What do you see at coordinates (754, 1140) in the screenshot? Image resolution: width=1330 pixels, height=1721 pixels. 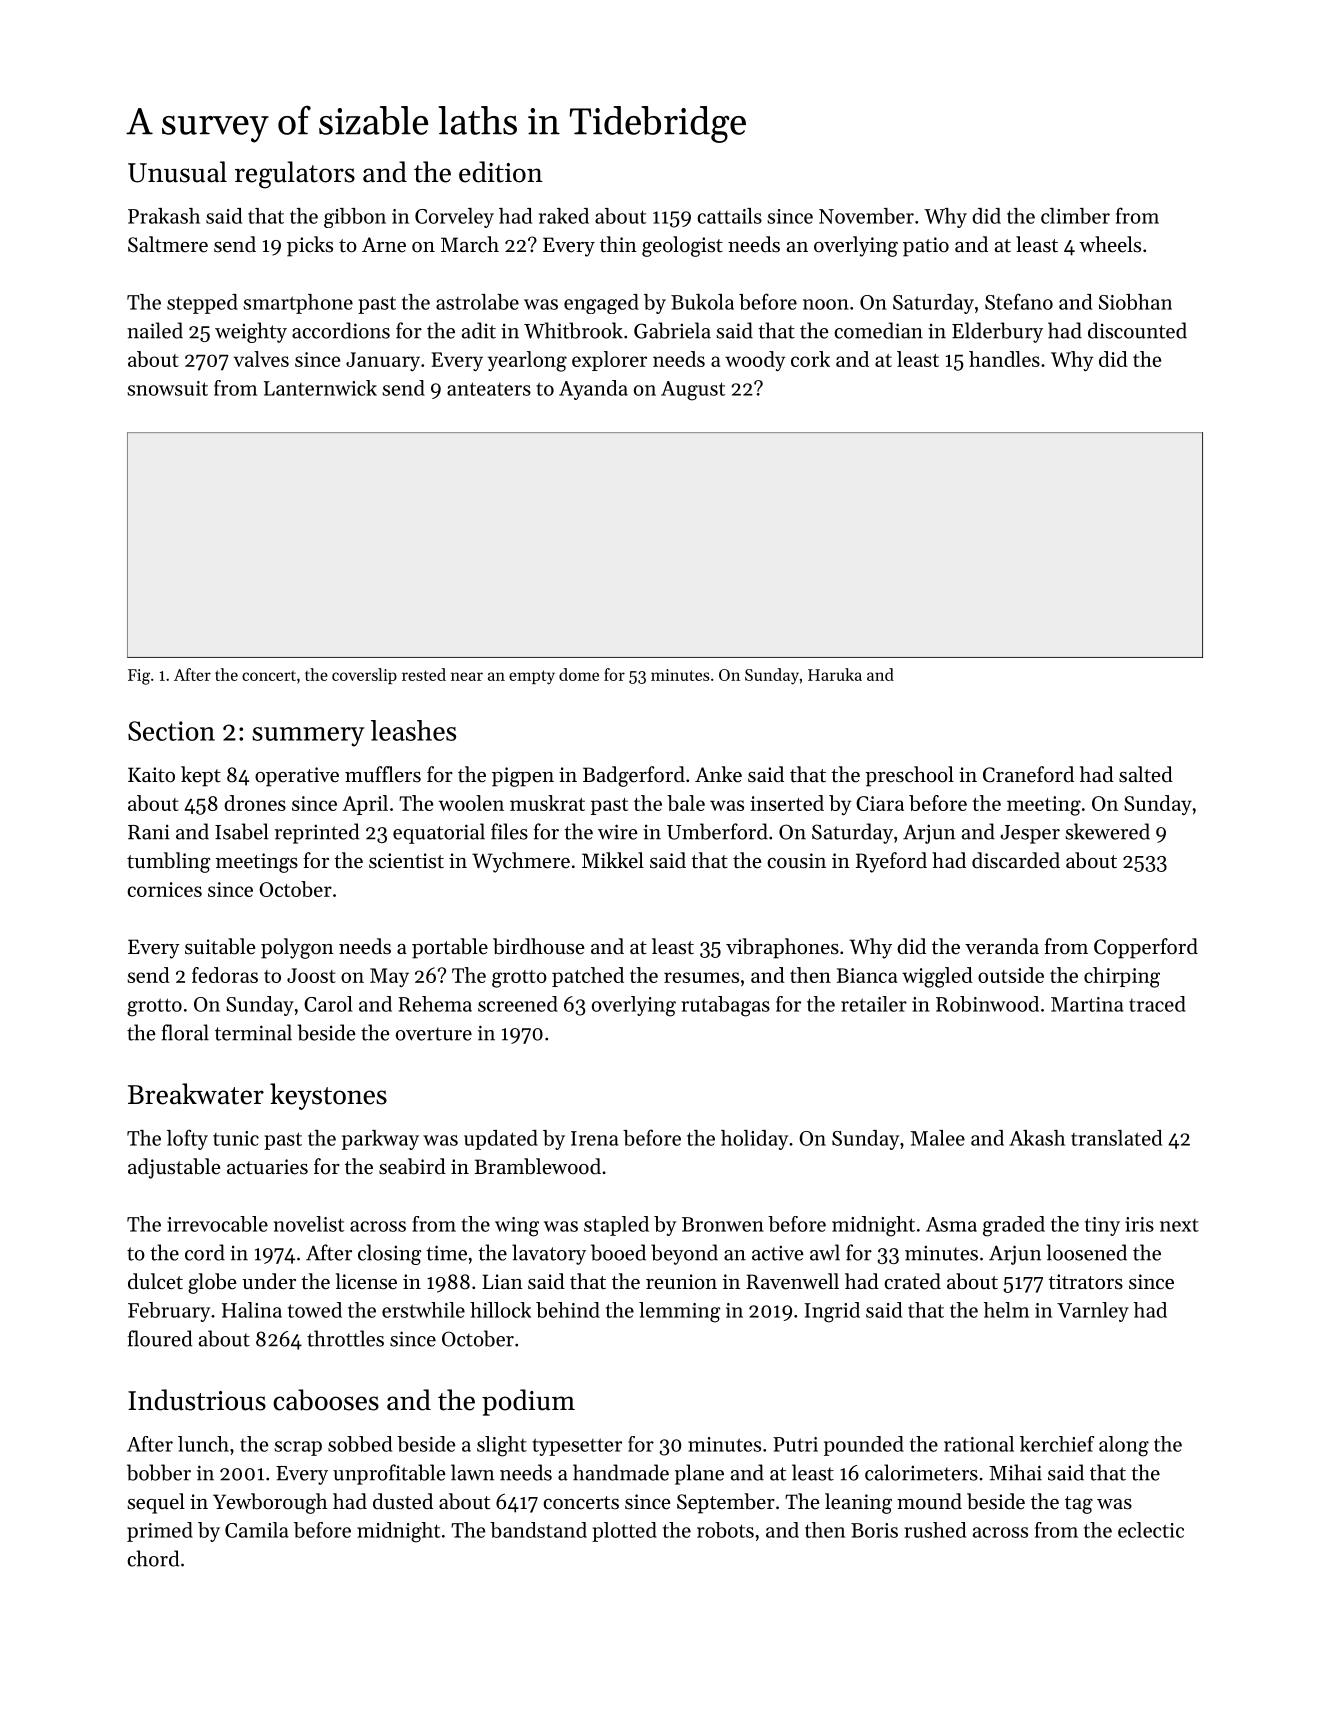 I see `holiday` at bounding box center [754, 1140].
